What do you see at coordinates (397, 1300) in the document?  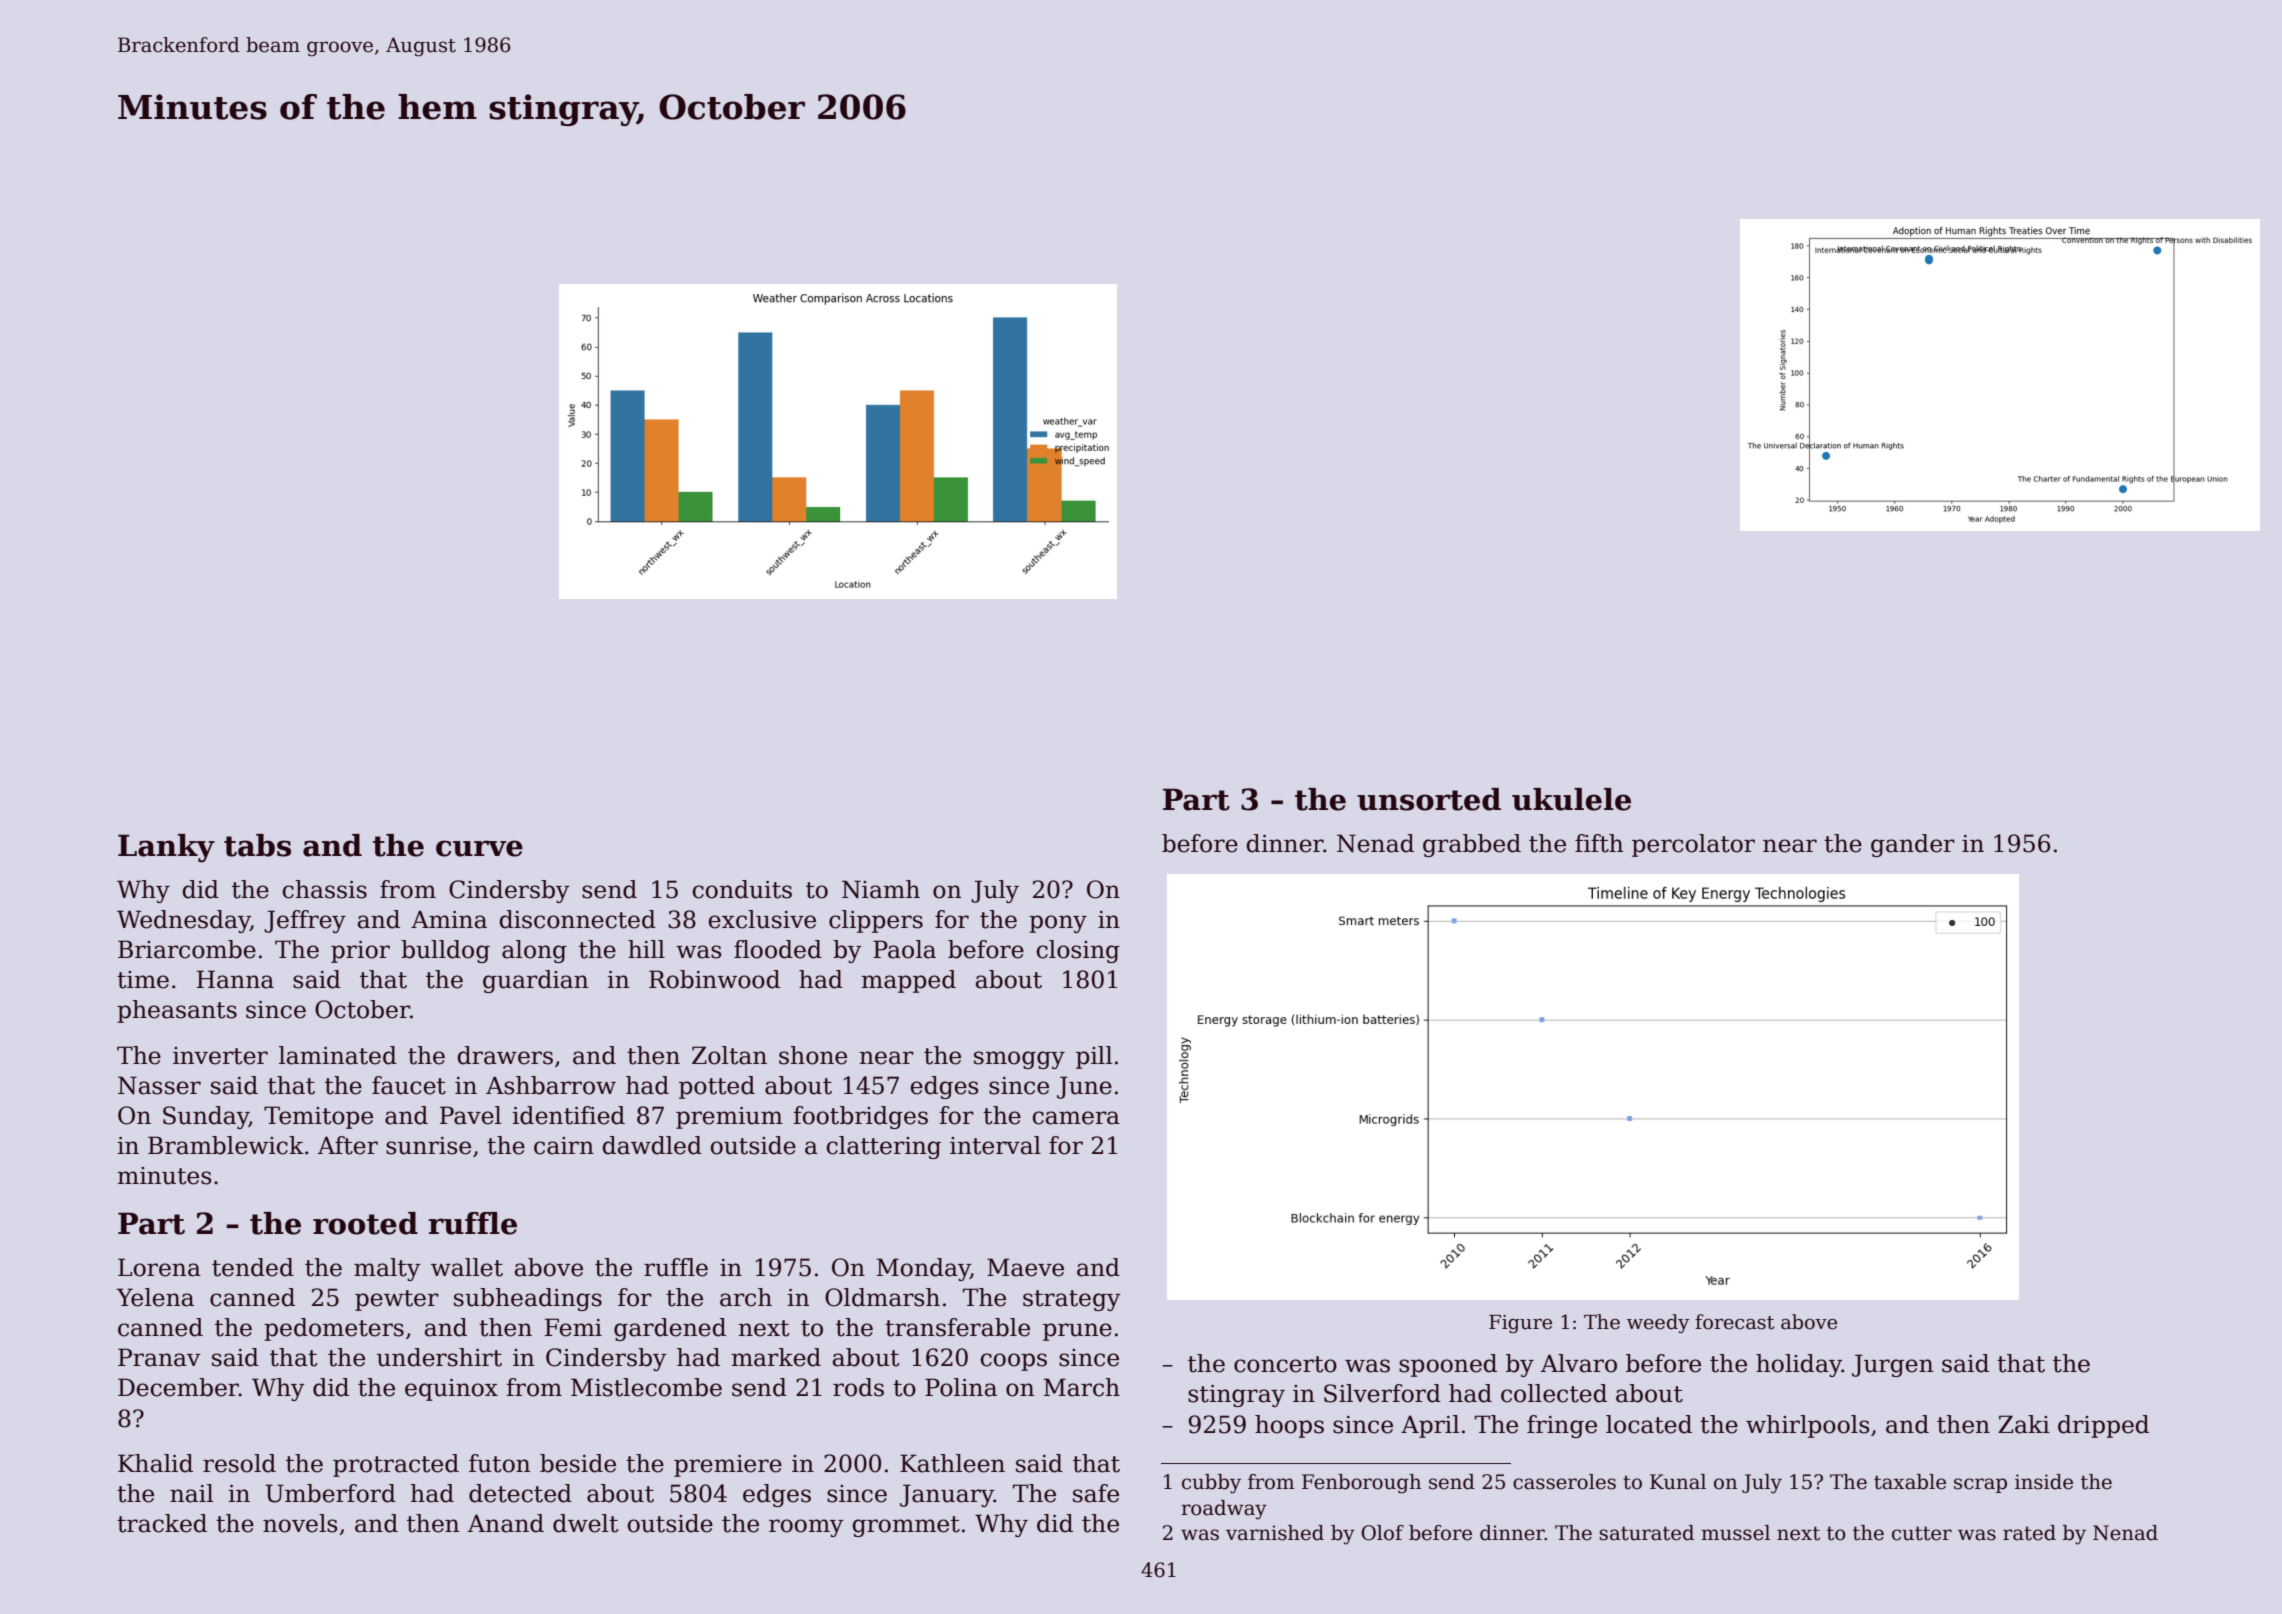 I see `pewter` at bounding box center [397, 1300].
